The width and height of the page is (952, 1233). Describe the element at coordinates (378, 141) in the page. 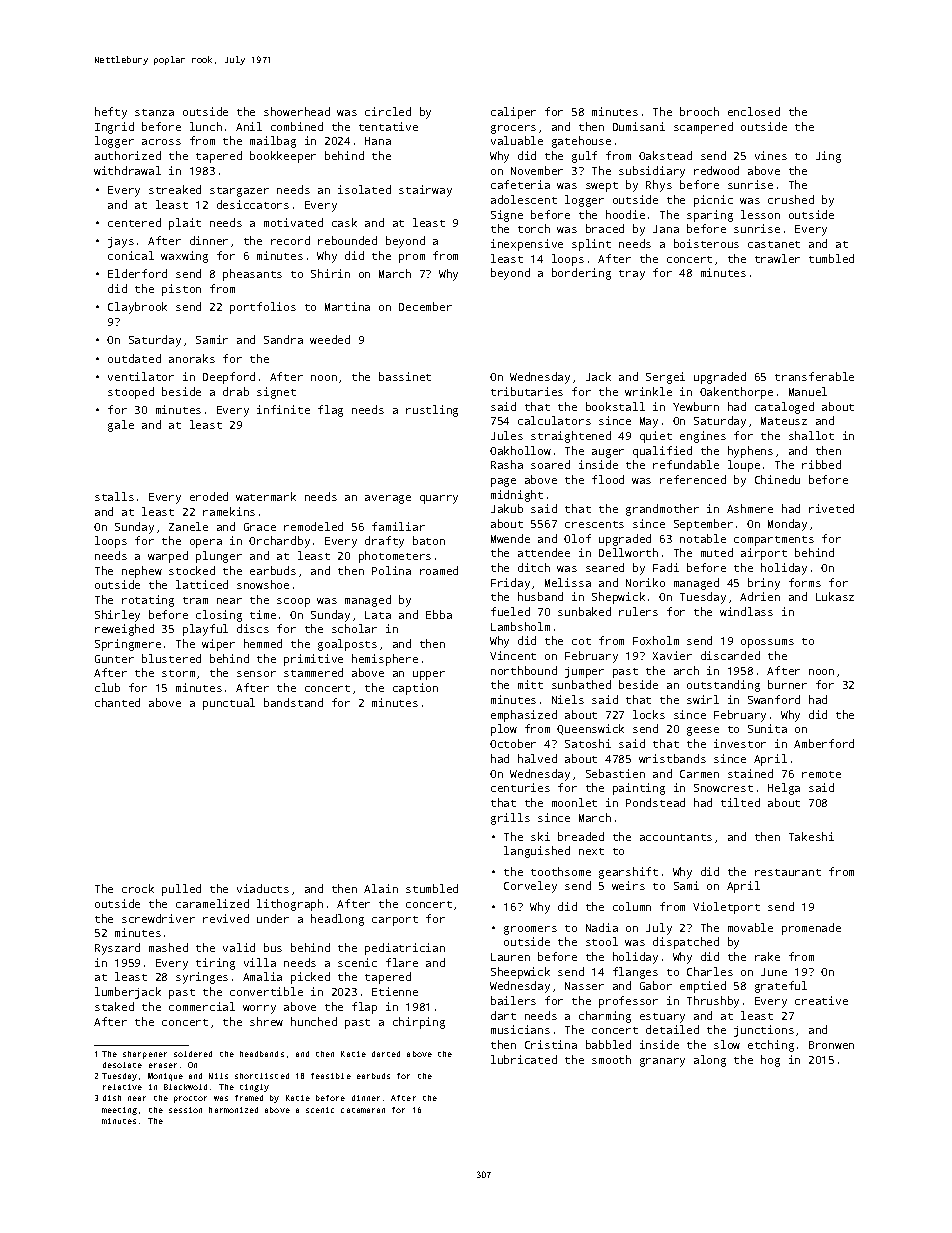

I see `Hana` at that location.
